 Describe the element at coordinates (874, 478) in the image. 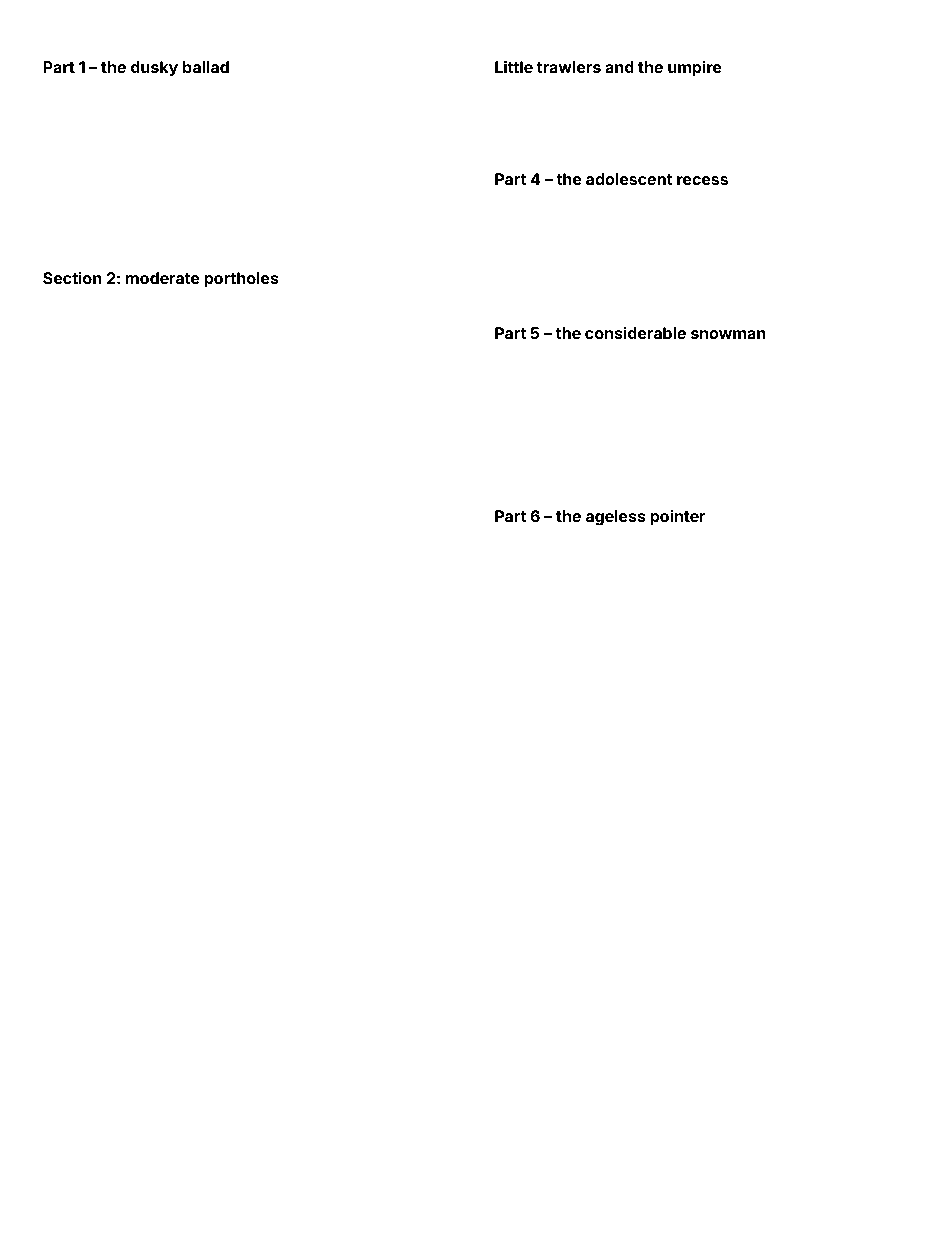

I see `colossal` at that location.
